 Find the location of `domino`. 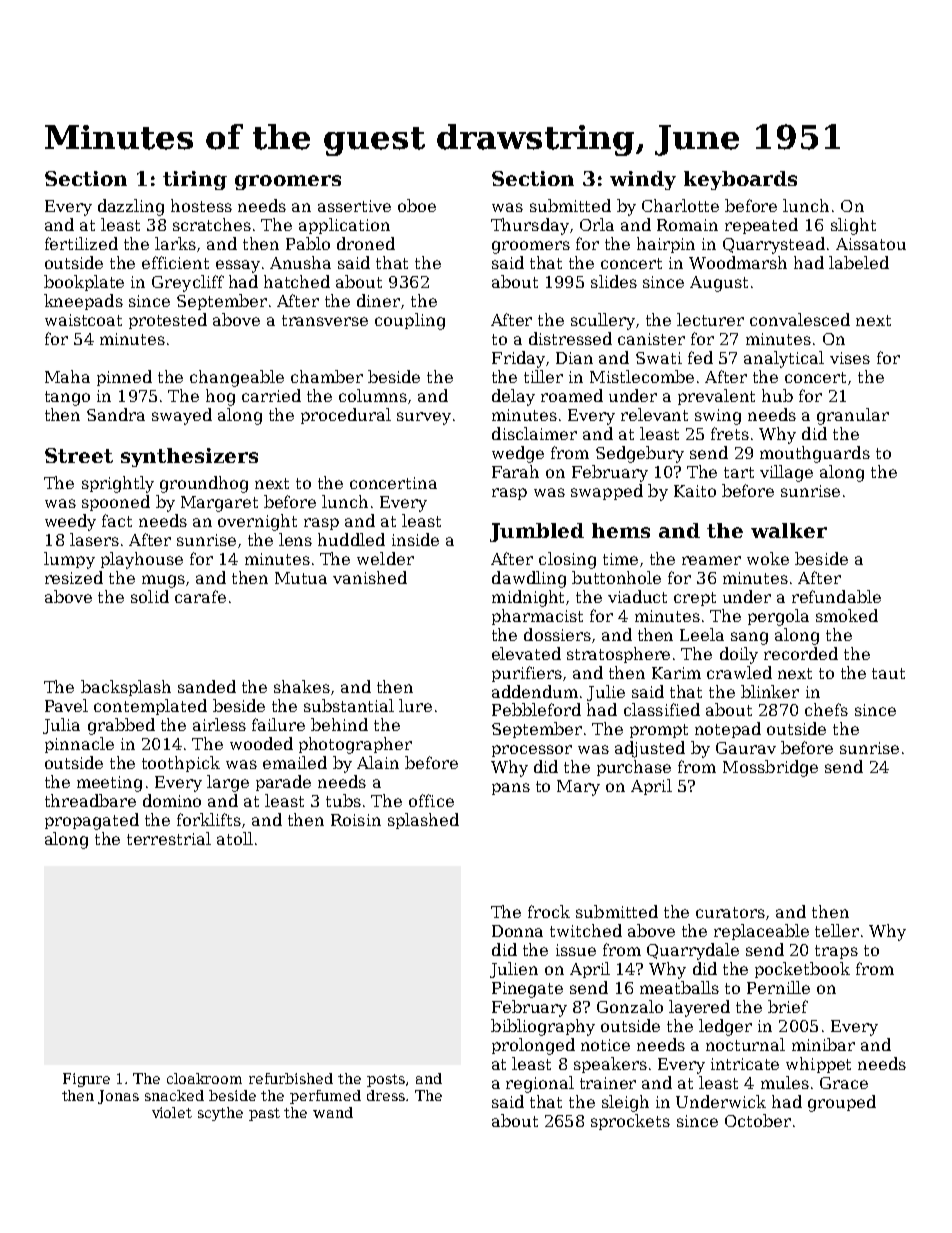

domino is located at coordinates (172, 800).
